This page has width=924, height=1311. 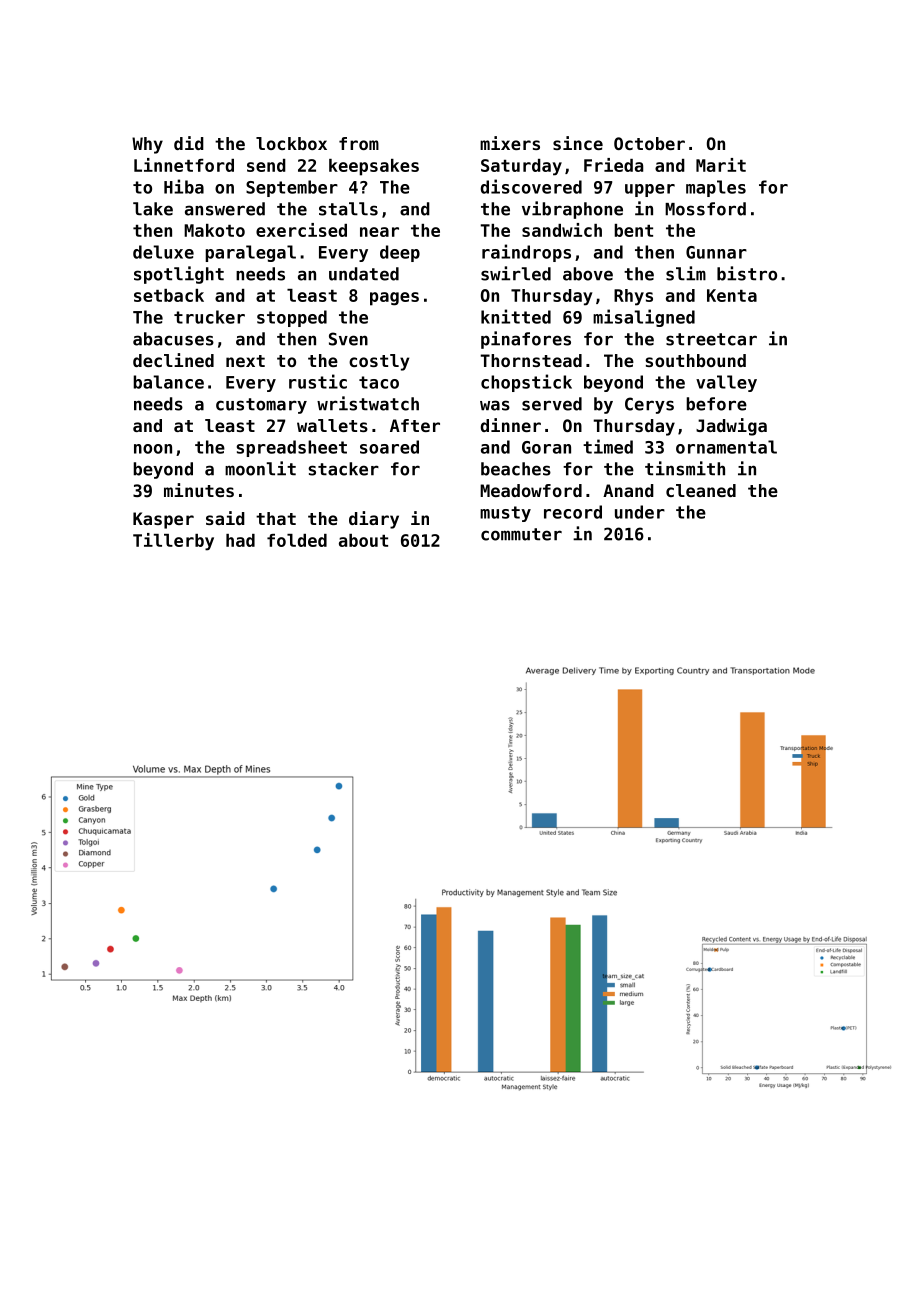 What do you see at coordinates (260, 468) in the page?
I see `moonlit` at bounding box center [260, 468].
